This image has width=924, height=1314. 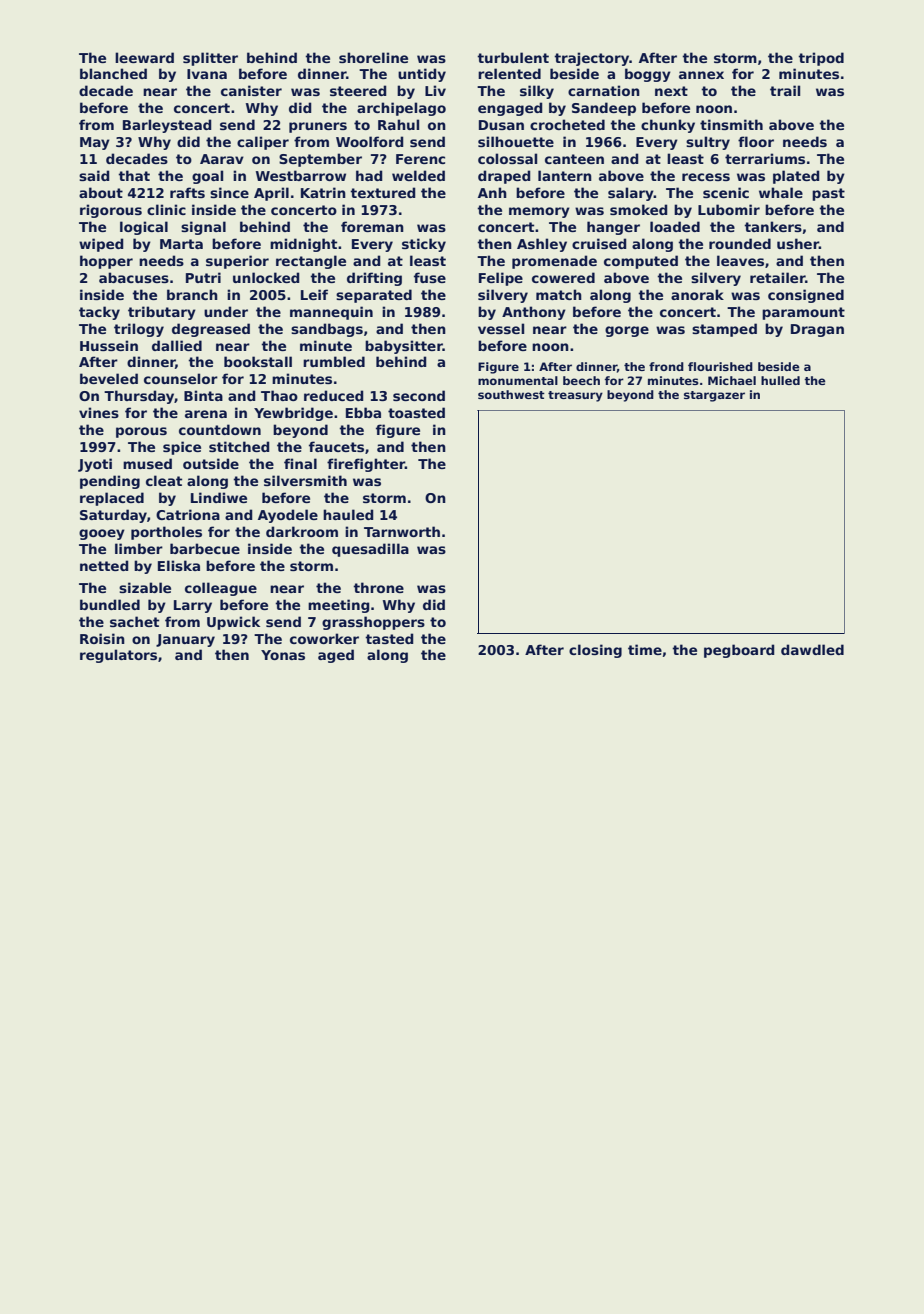 What do you see at coordinates (118, 656) in the image?
I see `regulators` at bounding box center [118, 656].
